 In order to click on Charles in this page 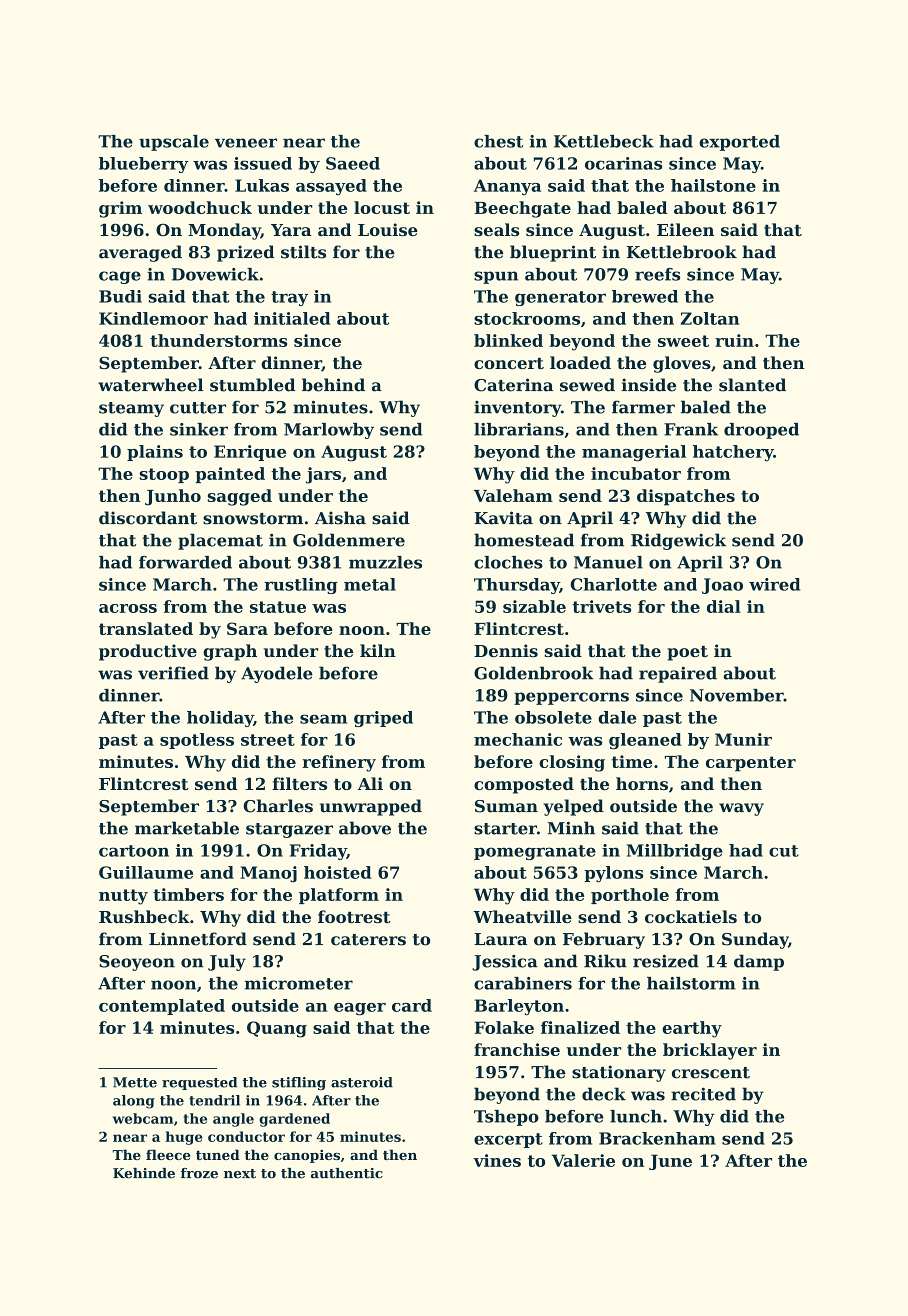, I will do `click(278, 806)`.
